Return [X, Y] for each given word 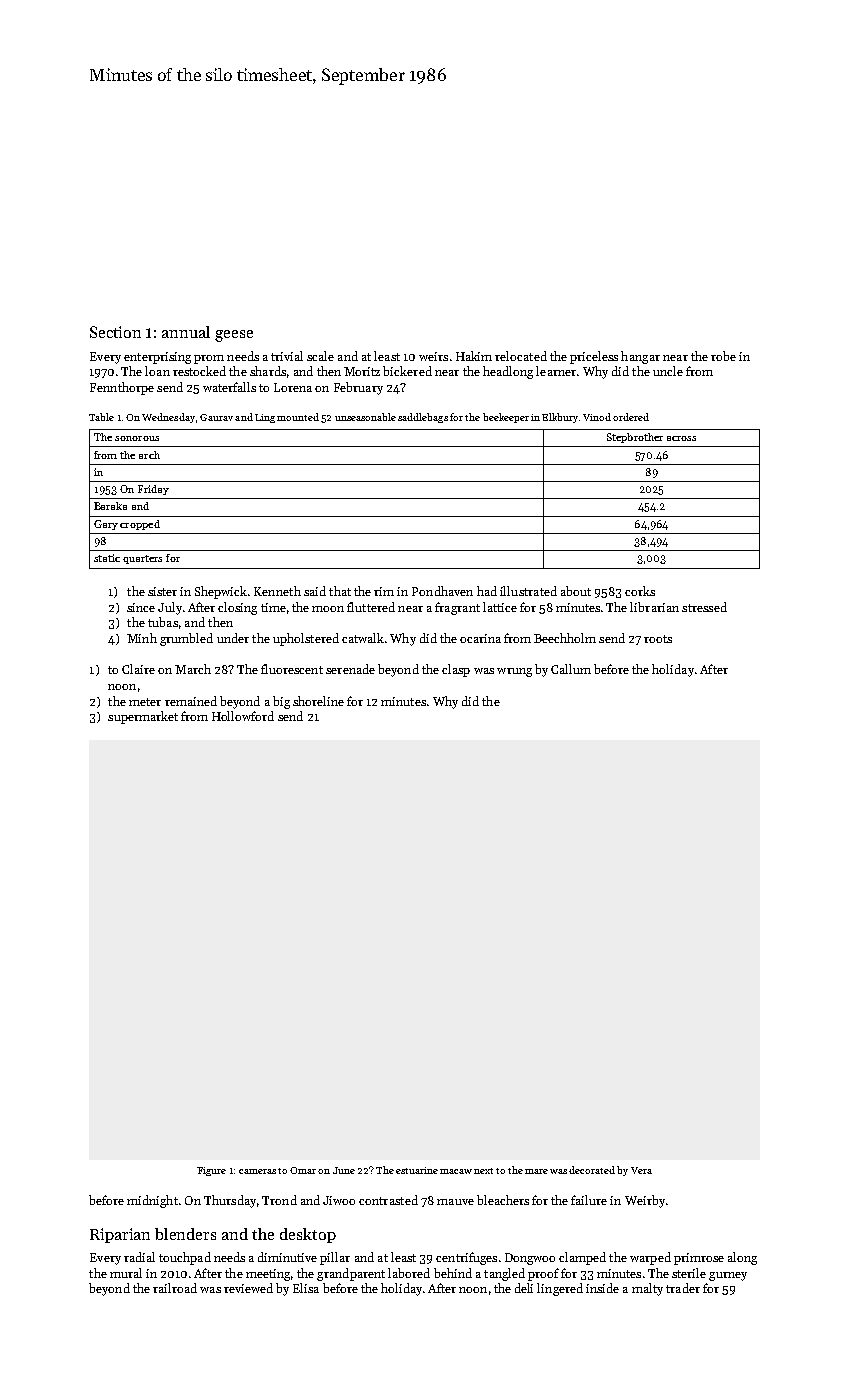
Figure [211, 1171]
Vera [641, 1170]
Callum [571, 669]
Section [115, 332]
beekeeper [506, 418]
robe [723, 356]
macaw [456, 1171]
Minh [142, 638]
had [487, 591]
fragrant [457, 608]
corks [640, 591]
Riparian [120, 1235]
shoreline [318, 701]
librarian [654, 607]
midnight [152, 1201]
